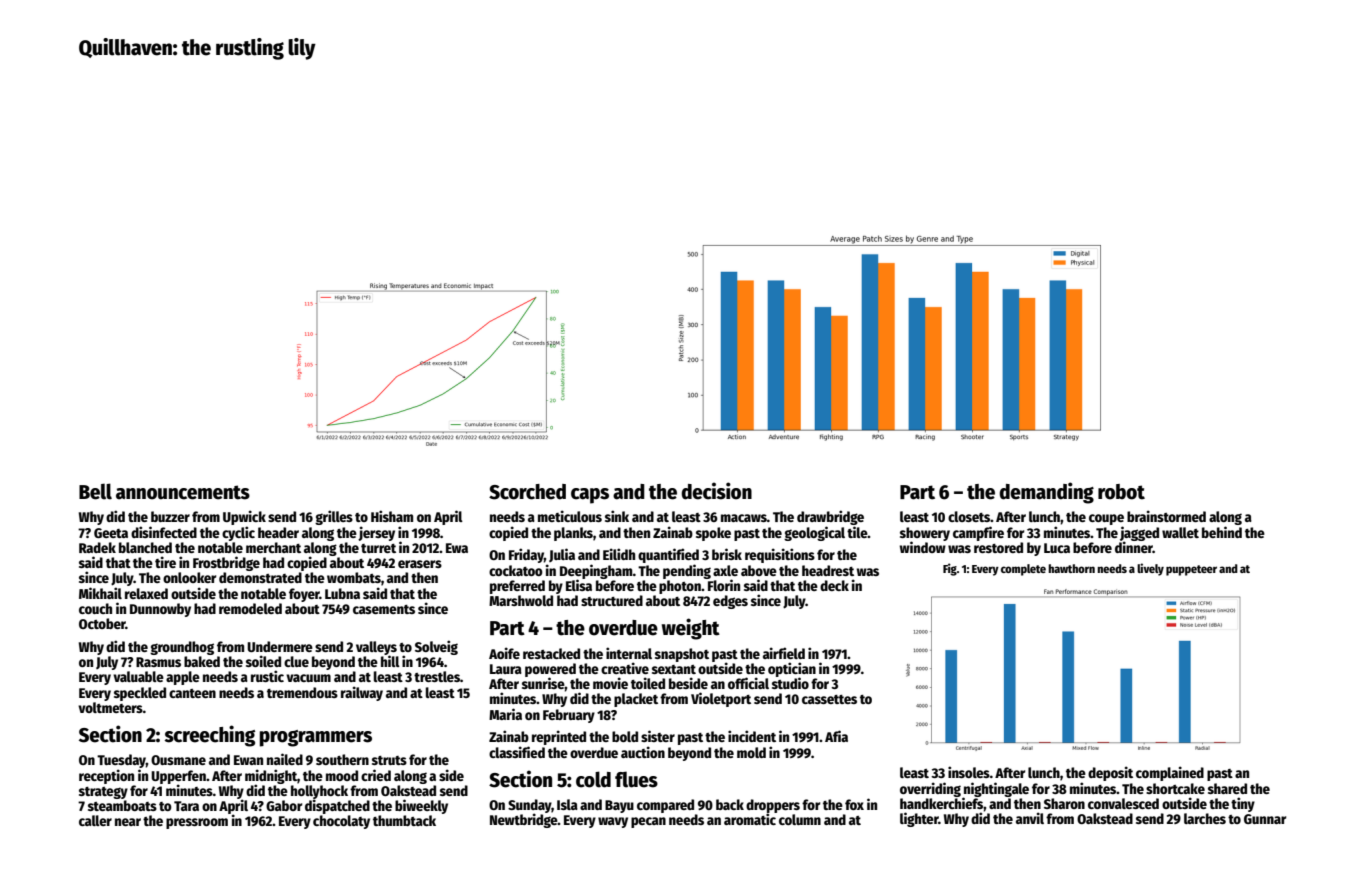 The height and width of the screenshot is (887, 1372). What do you see at coordinates (854, 804) in the screenshot?
I see `fox` at bounding box center [854, 804].
